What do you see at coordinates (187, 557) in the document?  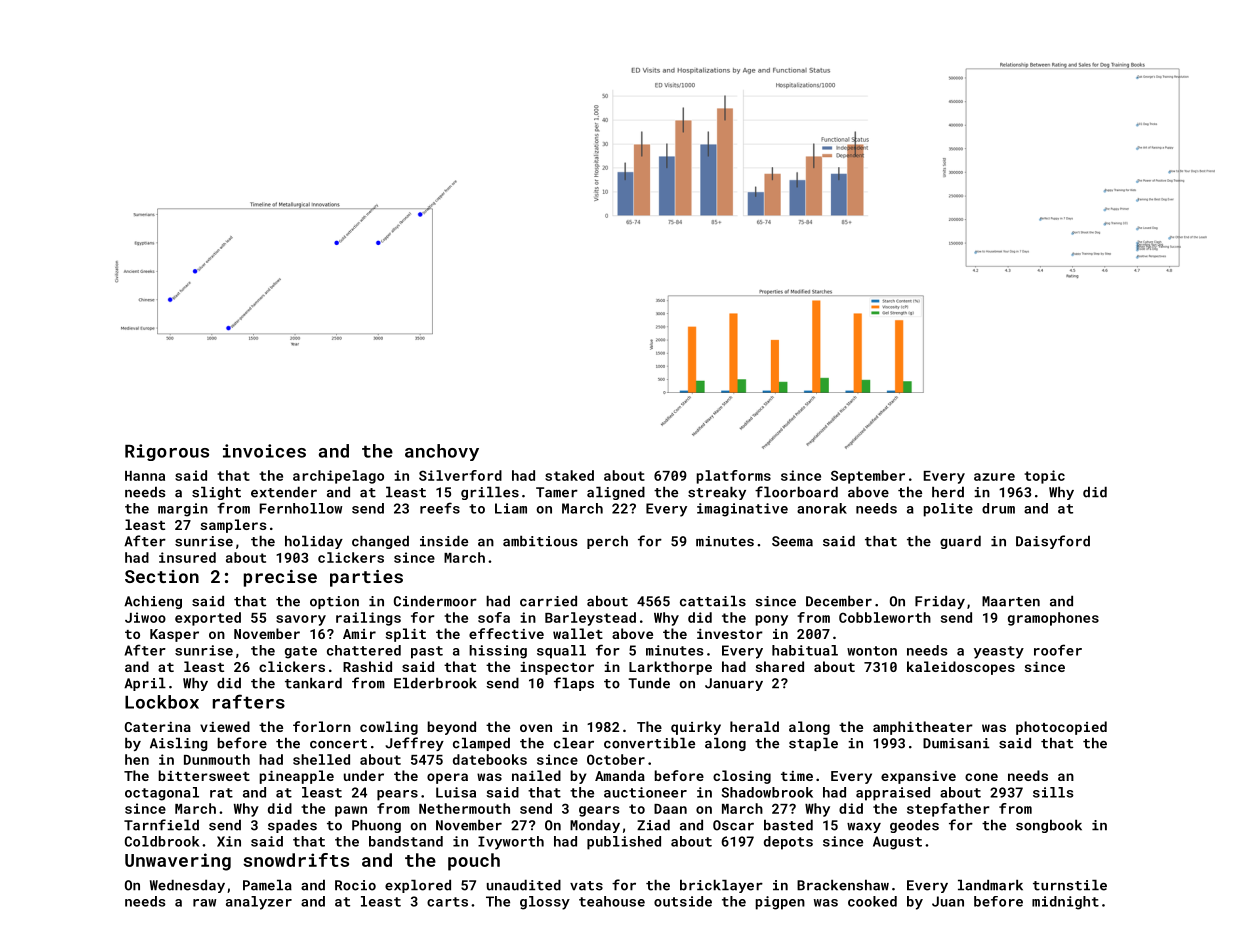 I see `insured` at bounding box center [187, 557].
